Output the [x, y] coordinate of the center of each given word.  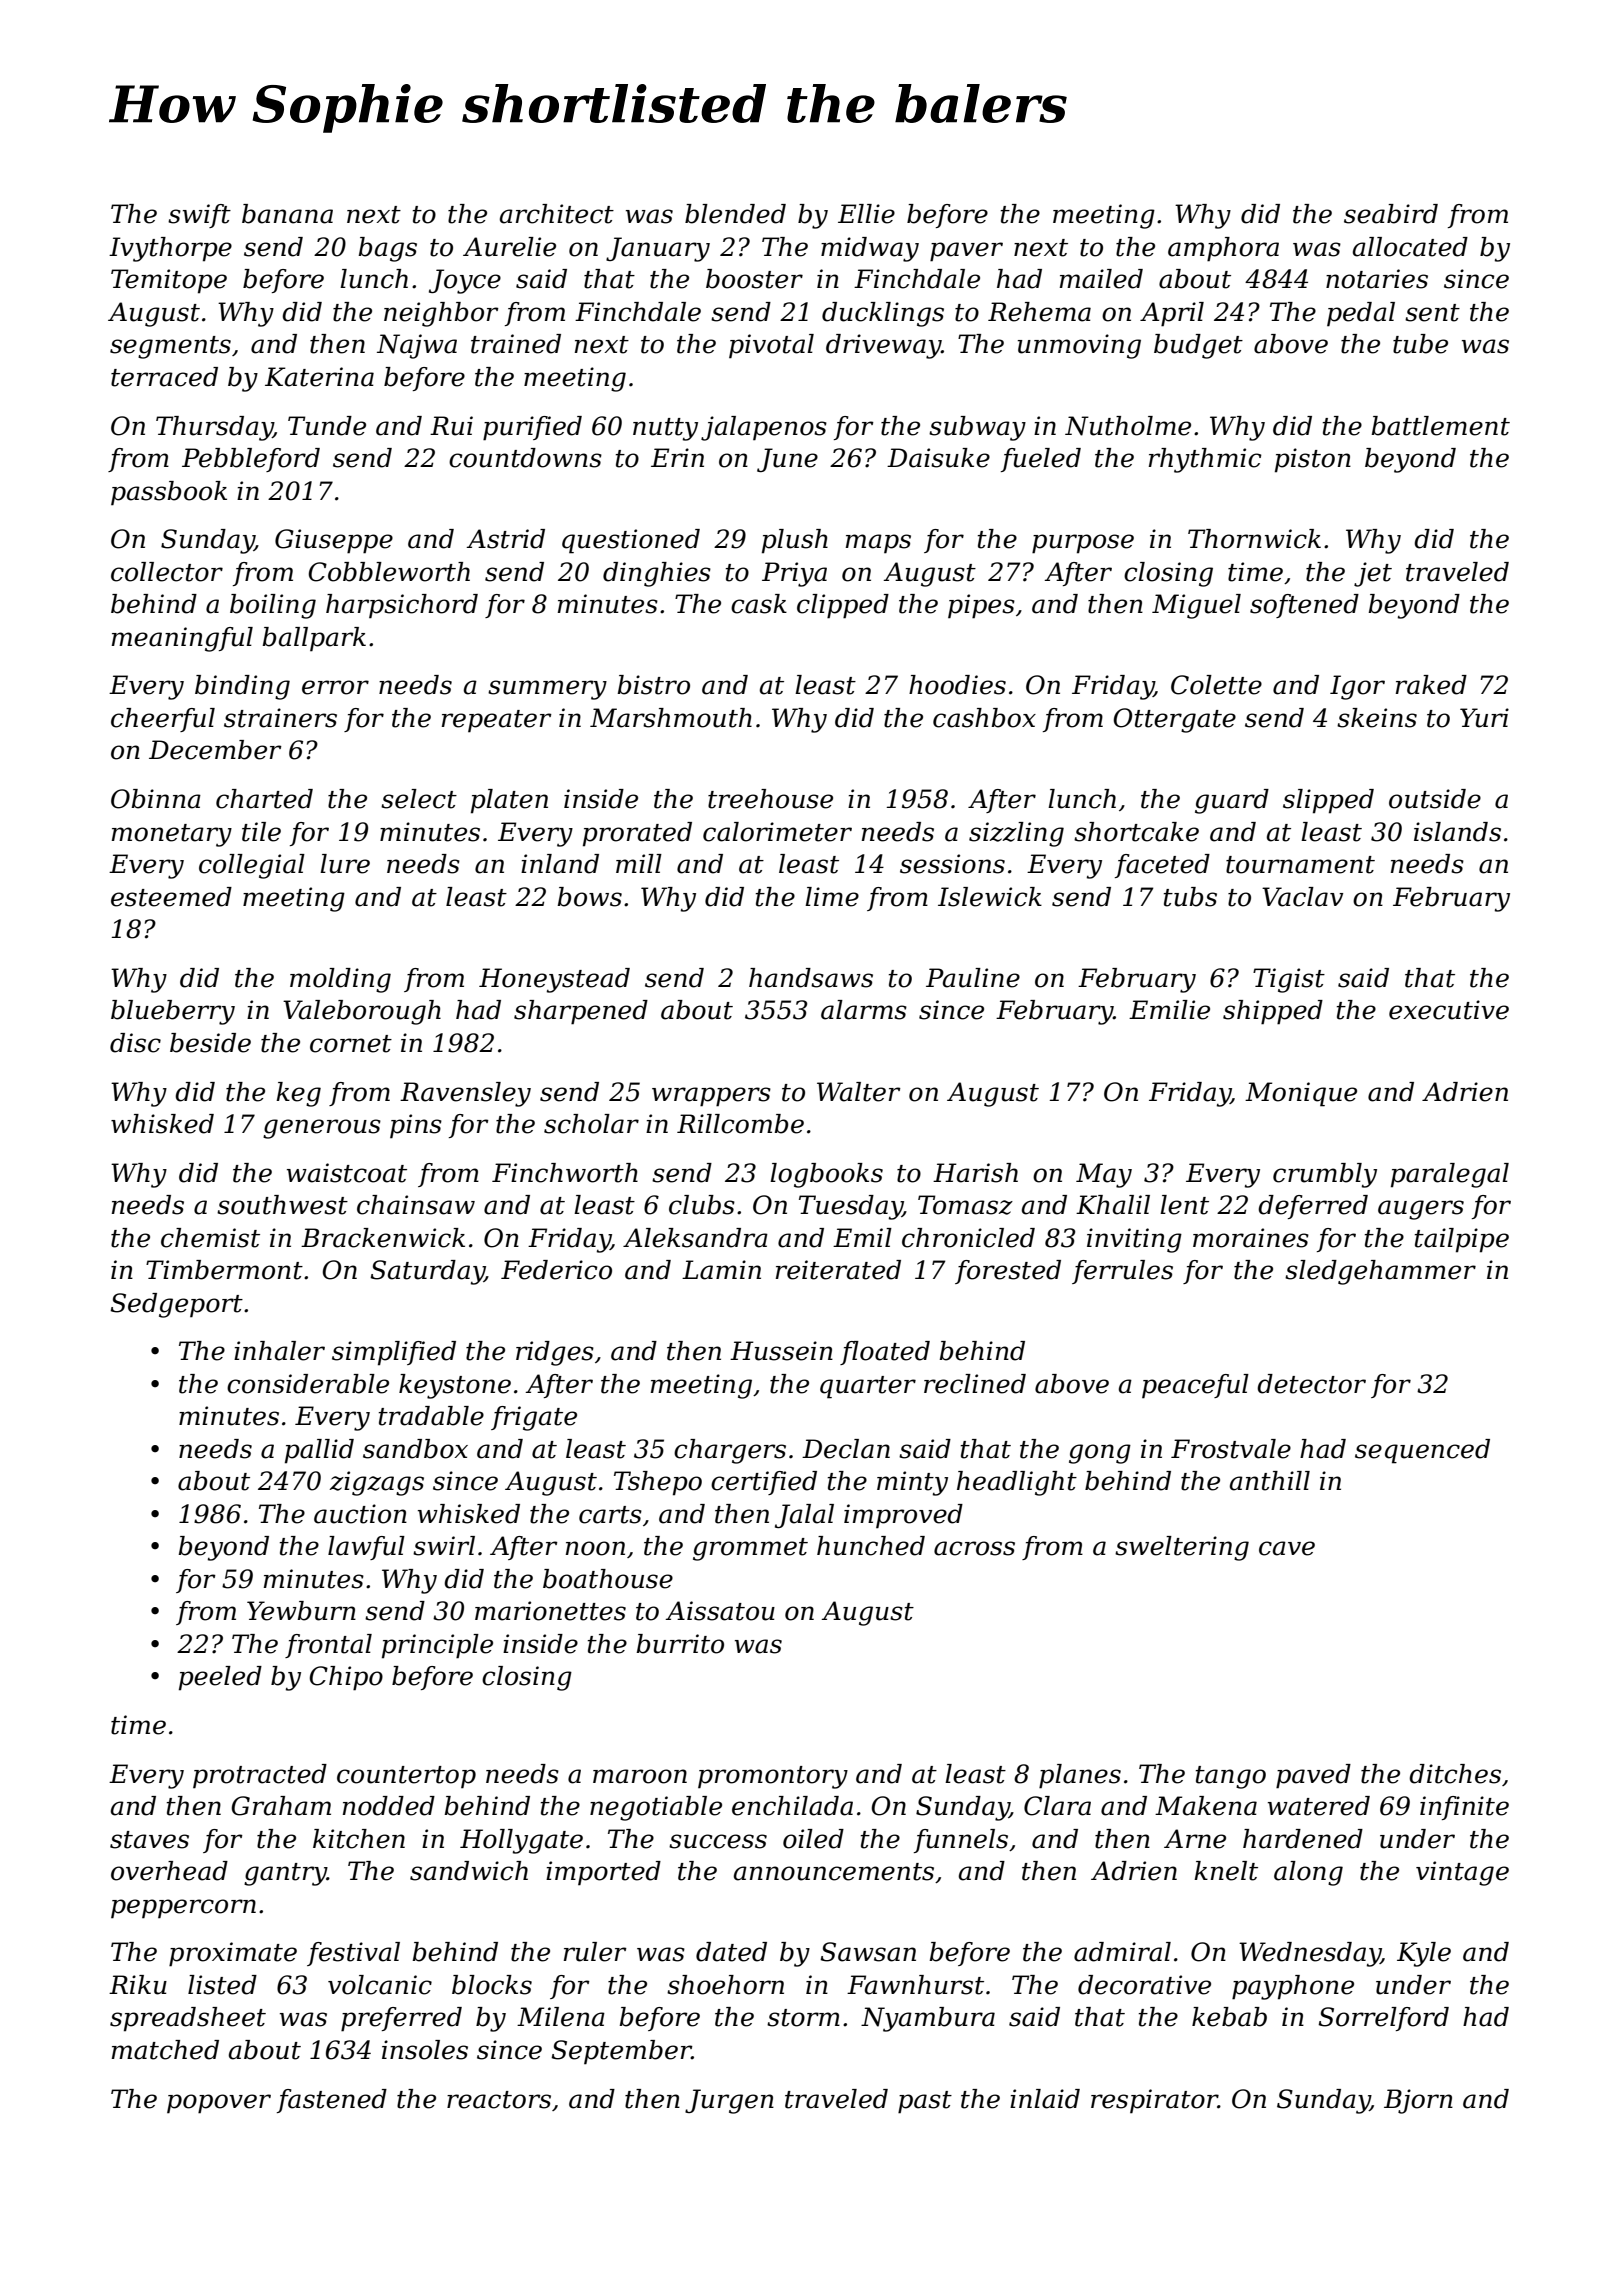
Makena [1206, 1806]
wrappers [711, 1097]
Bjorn [1418, 2101]
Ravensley [465, 1094]
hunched [871, 1546]
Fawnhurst [915, 1985]
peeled [220, 1678]
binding [242, 687]
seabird [1391, 214]
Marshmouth [671, 718]
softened [1304, 606]
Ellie [866, 214]
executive [1449, 1010]
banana [287, 214]
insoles [425, 2050]
